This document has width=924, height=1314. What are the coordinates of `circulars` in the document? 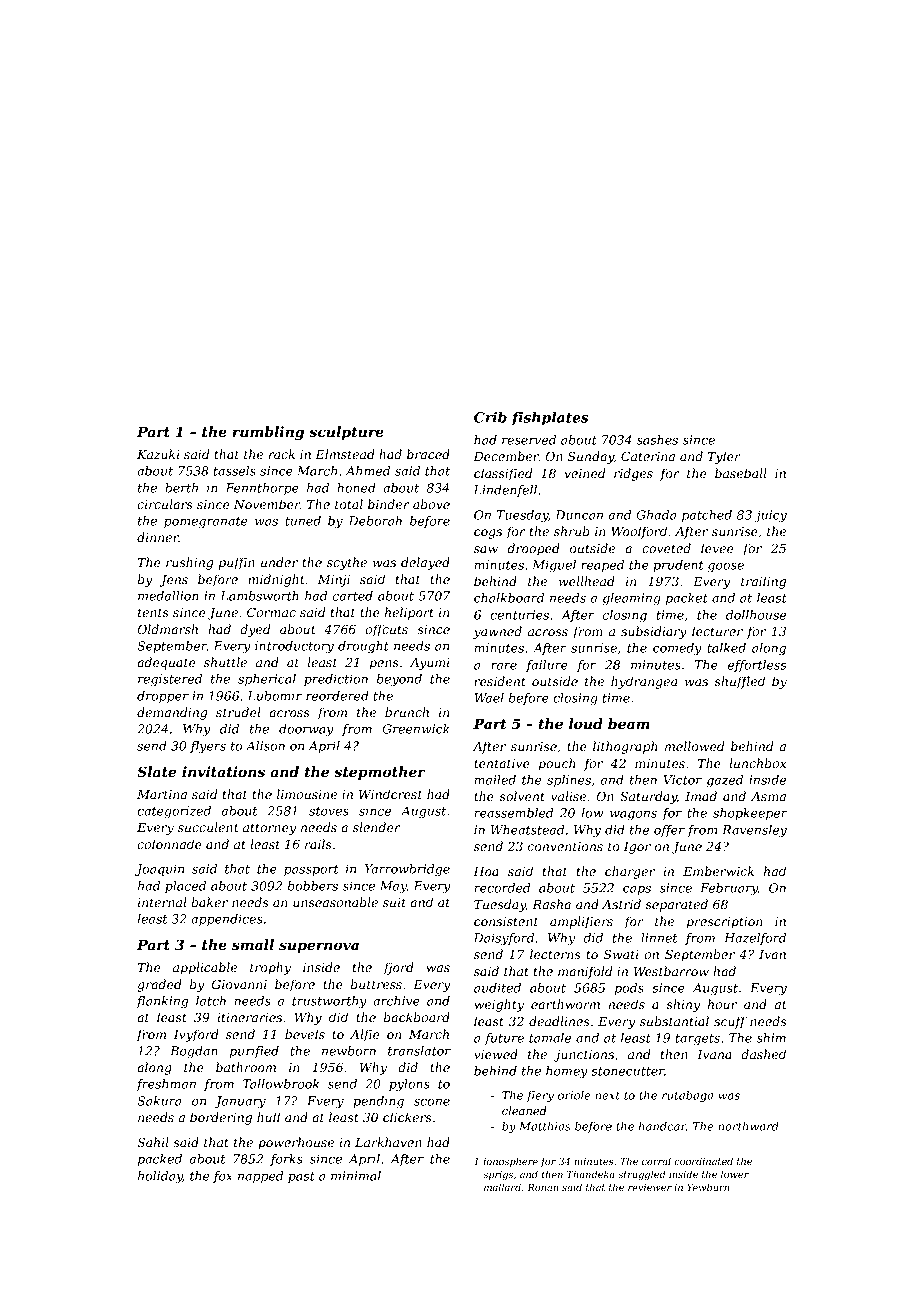 It's located at (165, 504).
